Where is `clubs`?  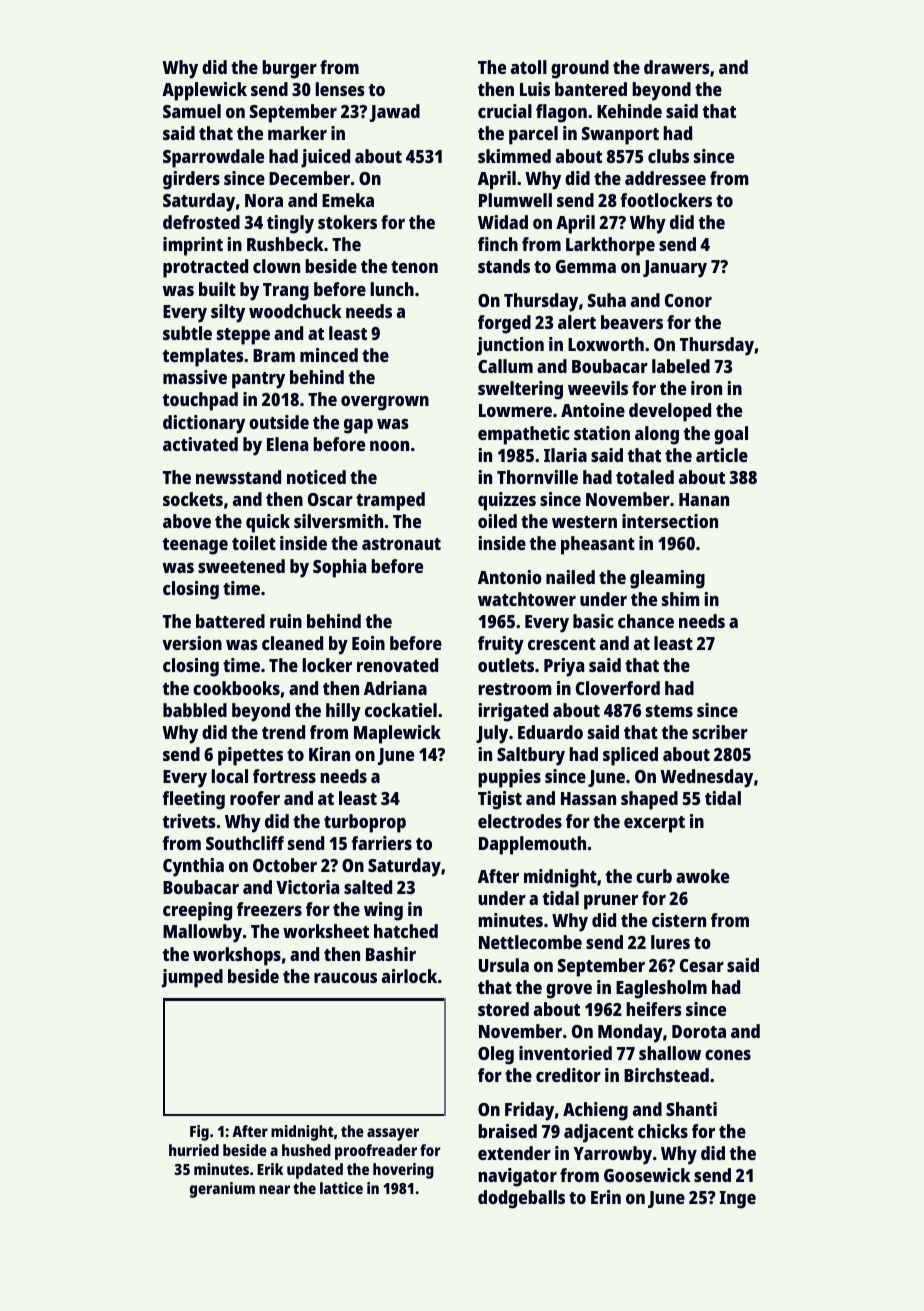 clubs is located at coordinates (668, 156).
